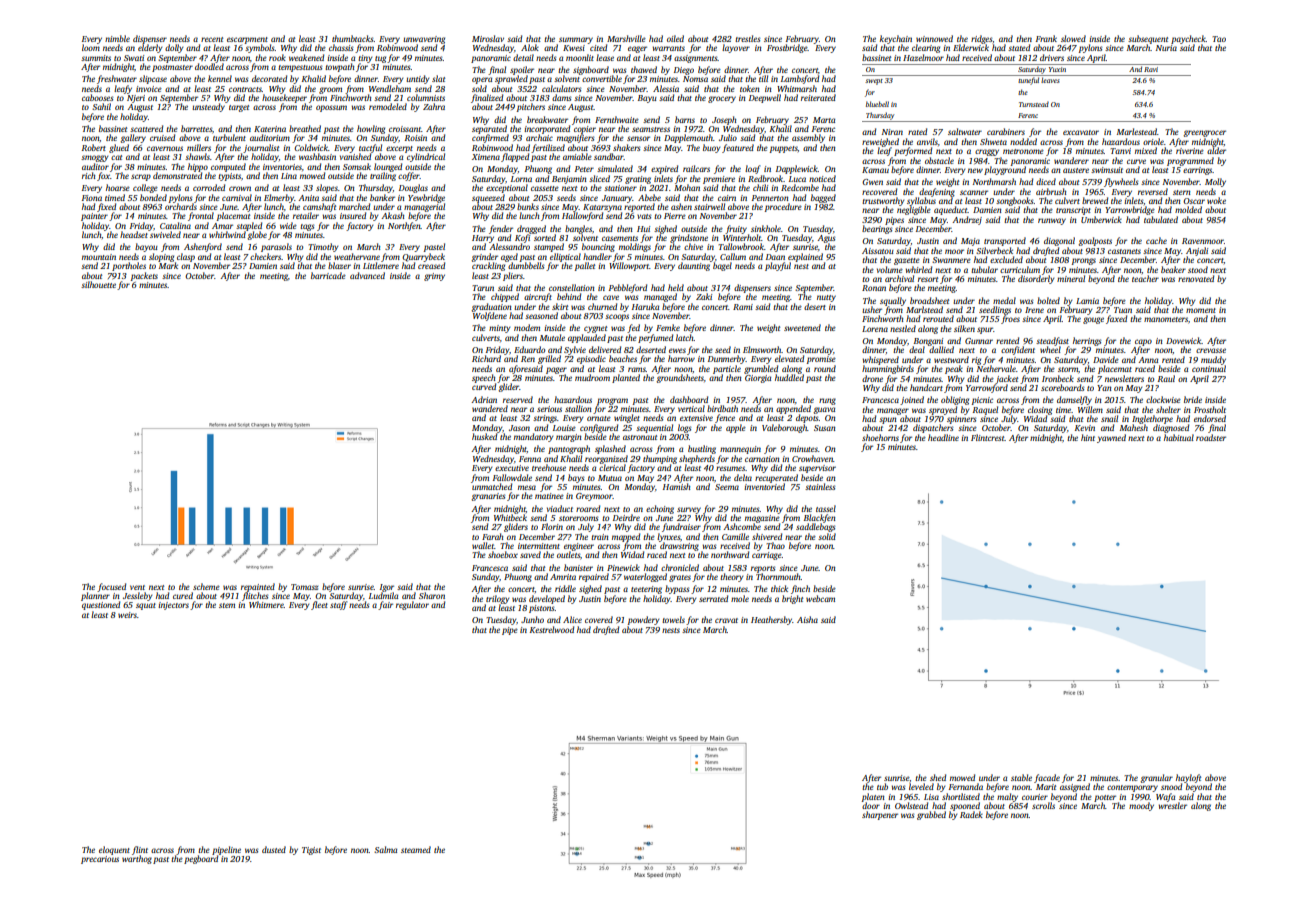  Describe the element at coordinates (488, 38) in the screenshot. I see `Miroslav` at that location.
